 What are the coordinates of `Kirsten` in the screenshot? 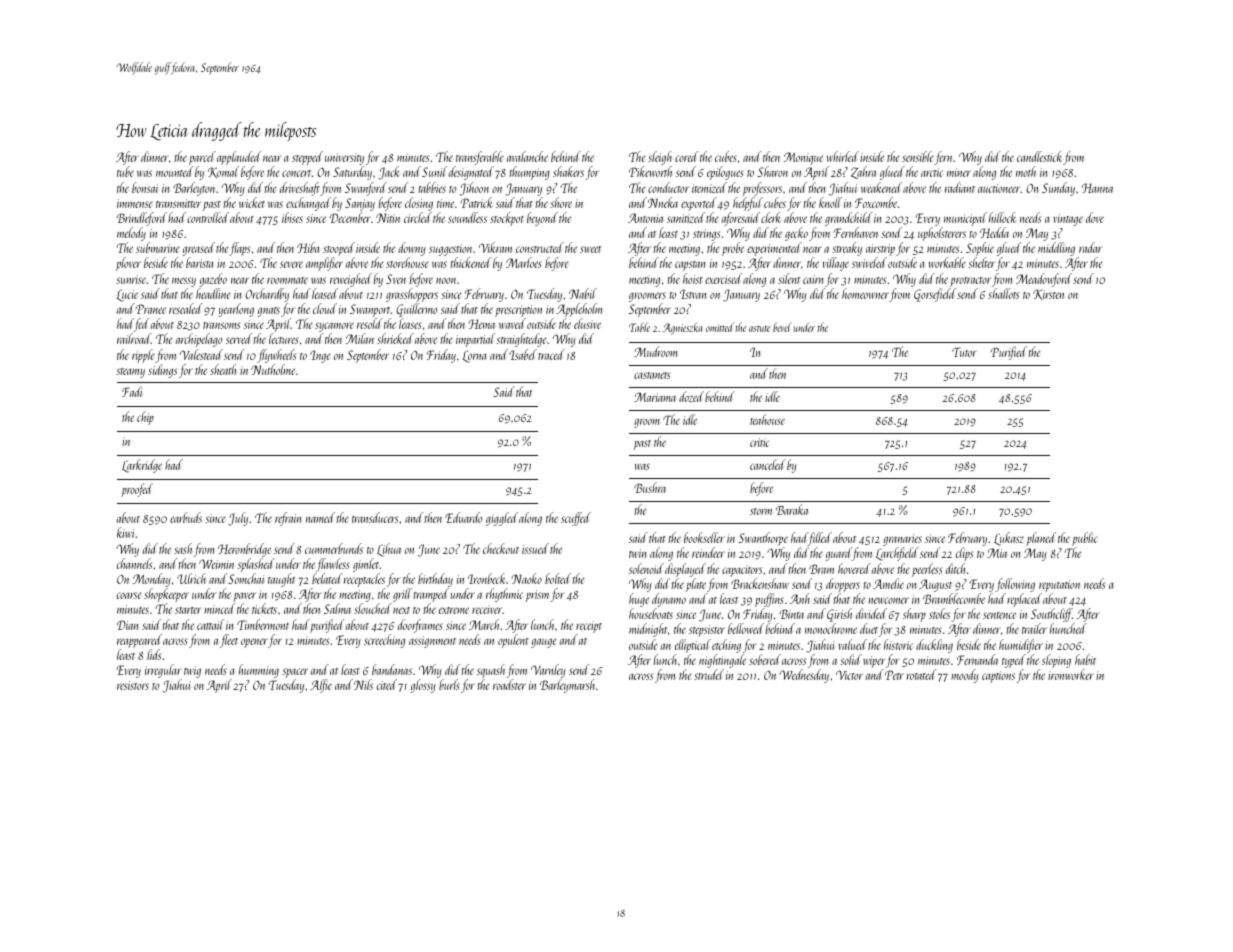 It's located at (1048, 294).
